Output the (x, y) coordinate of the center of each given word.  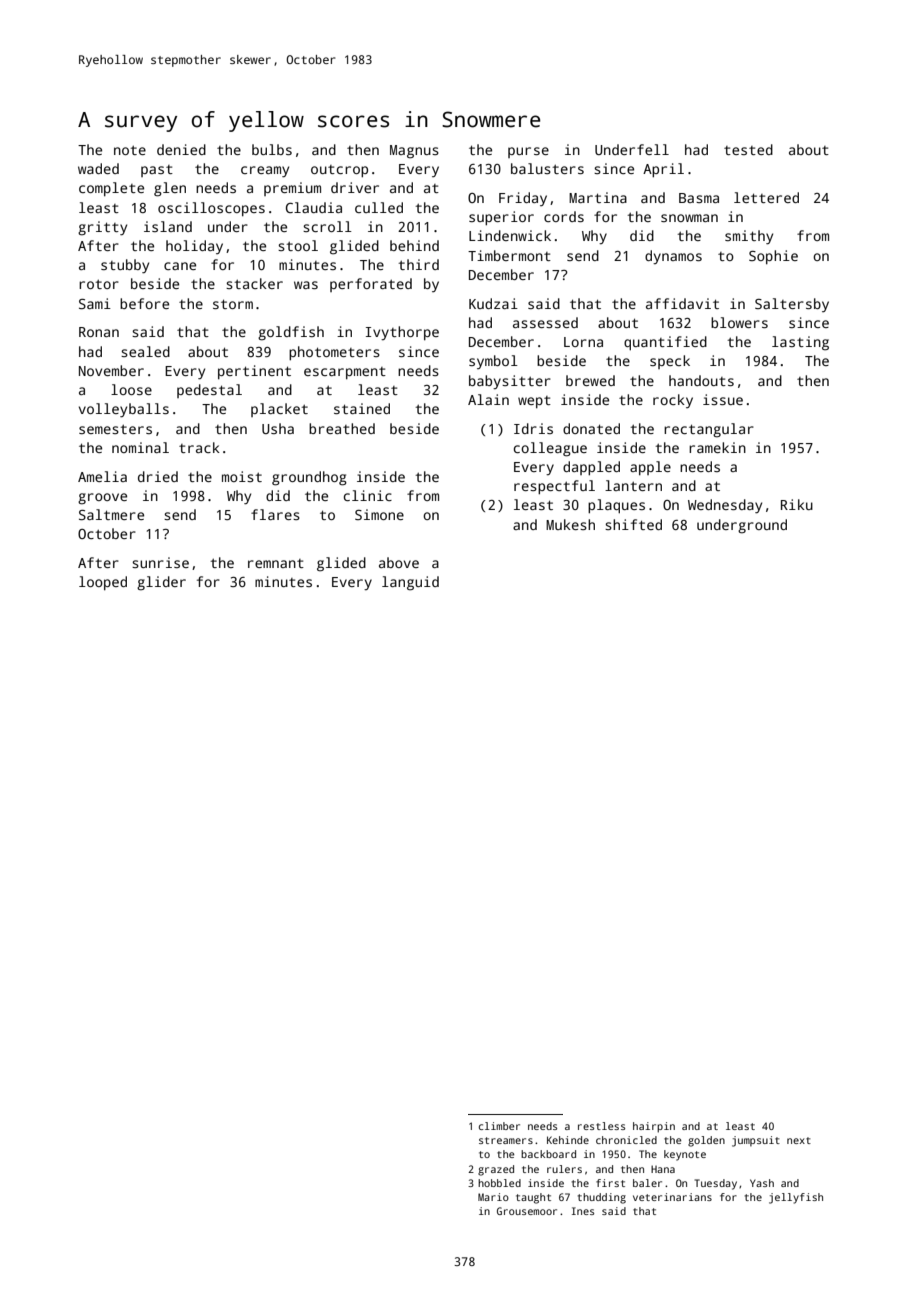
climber (499, 1126)
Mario (493, 1197)
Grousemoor (527, 1211)
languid (410, 583)
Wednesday (725, 506)
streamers (506, 1140)
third (418, 264)
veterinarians (672, 1197)
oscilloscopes (211, 209)
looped (103, 583)
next (799, 1140)
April (663, 170)
